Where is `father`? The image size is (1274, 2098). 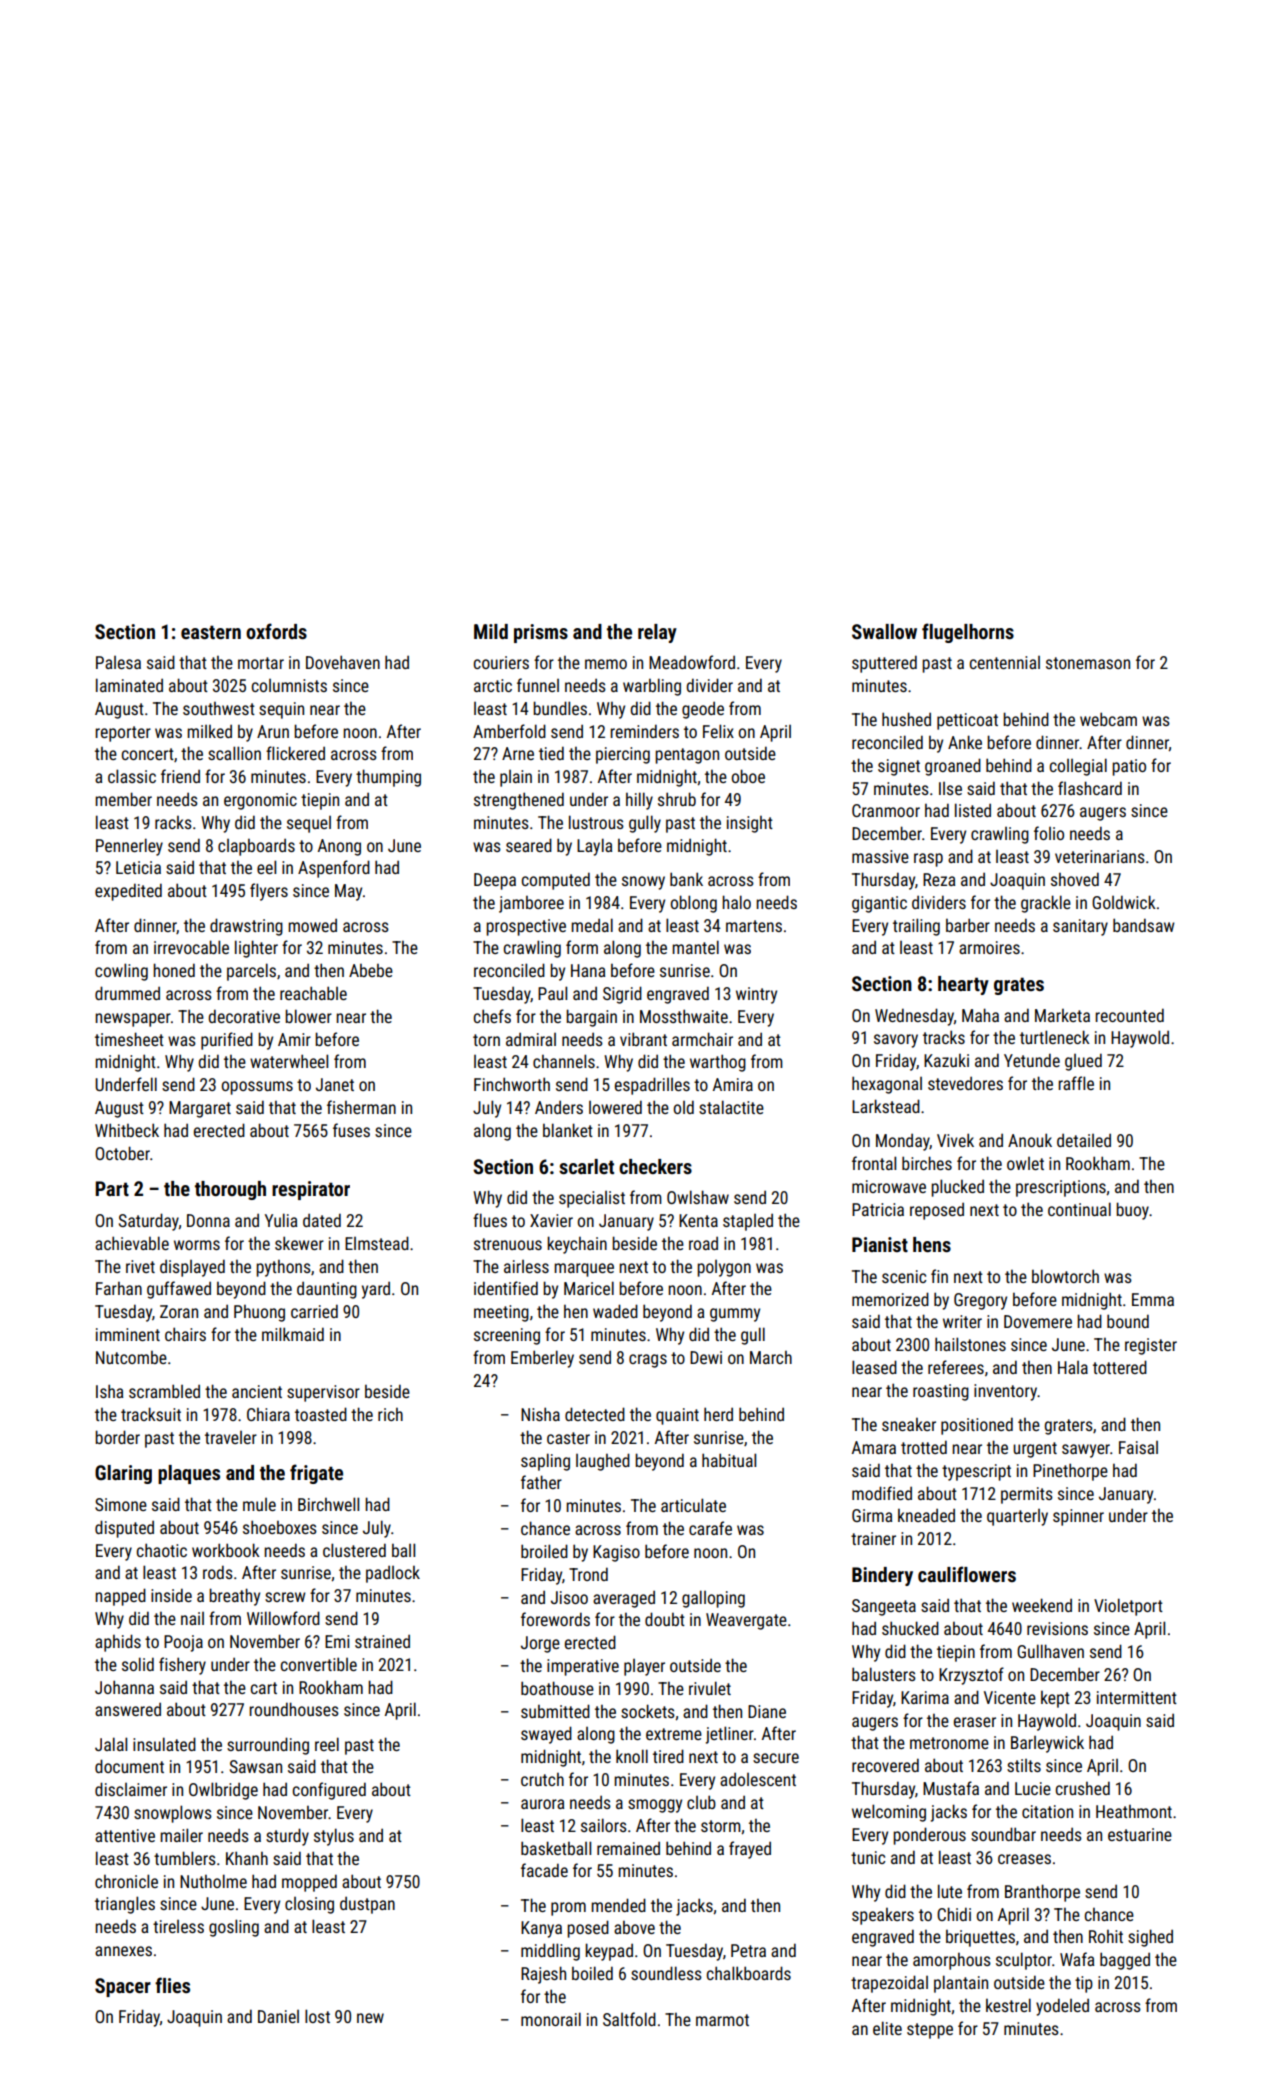 father is located at coordinates (541, 1482).
